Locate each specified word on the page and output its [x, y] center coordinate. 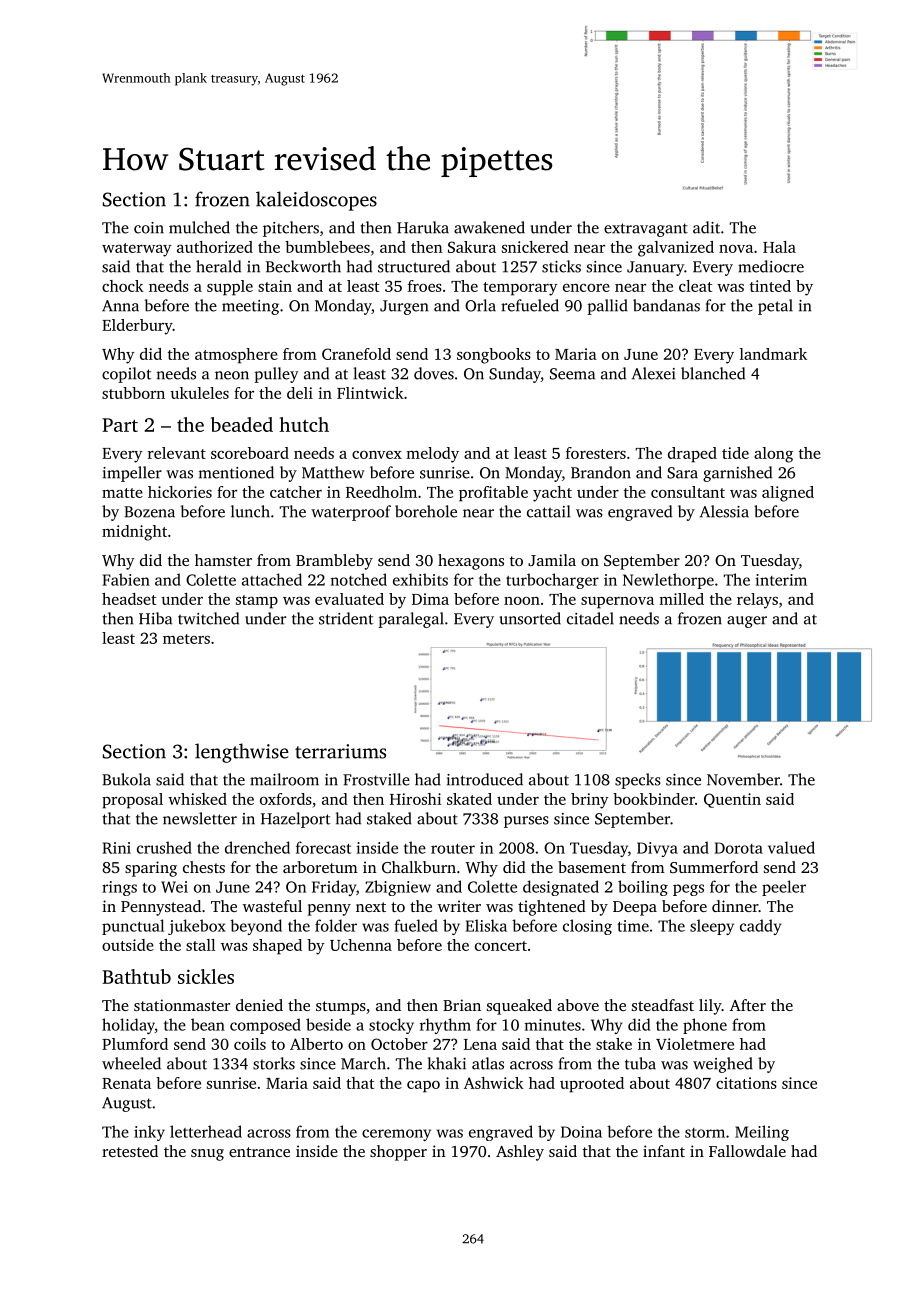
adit [706, 227]
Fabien [126, 579]
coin [149, 228]
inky [149, 1133]
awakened [489, 227]
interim [781, 580]
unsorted [530, 618]
